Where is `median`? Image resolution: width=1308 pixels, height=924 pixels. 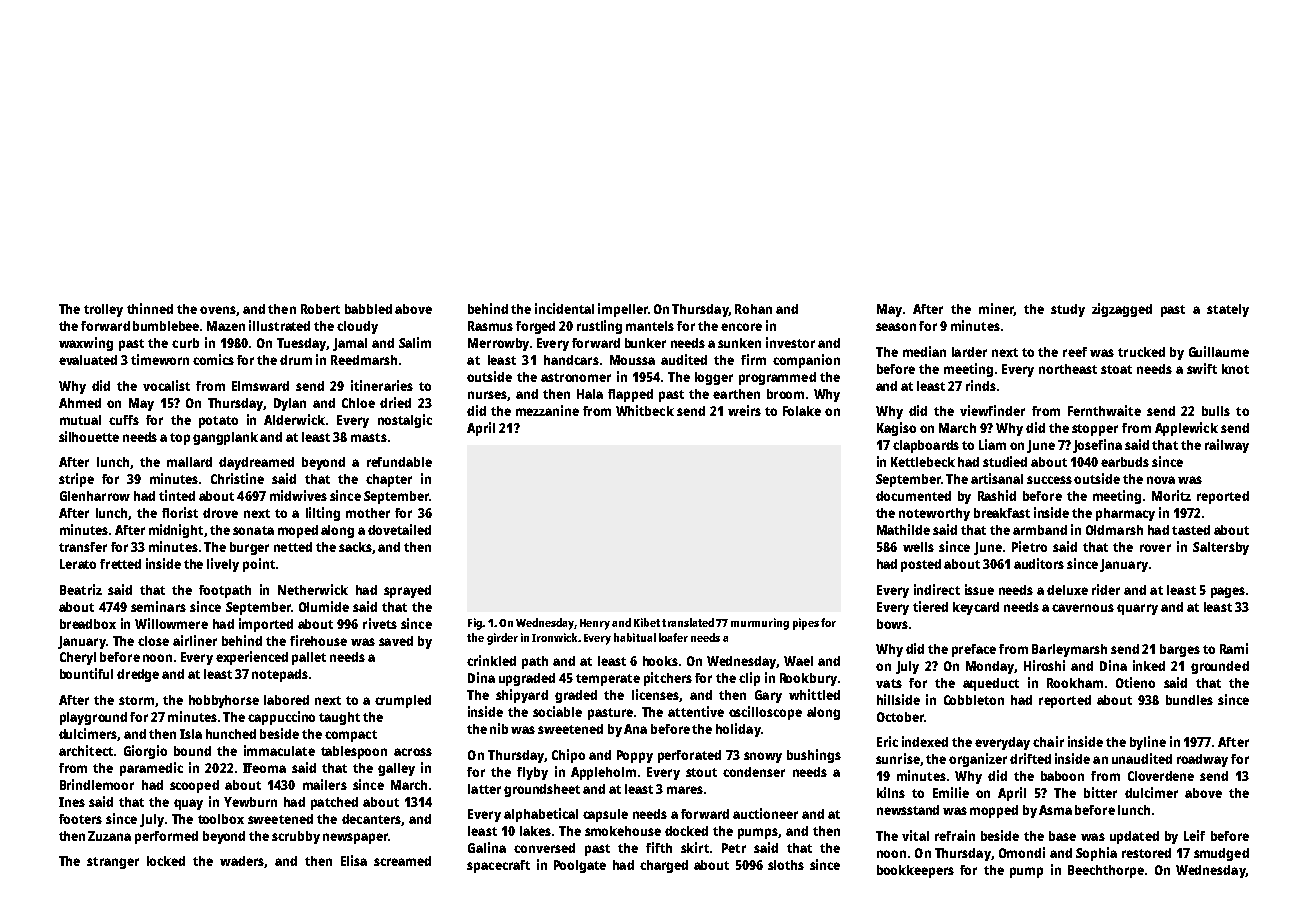
median is located at coordinates (924, 351).
